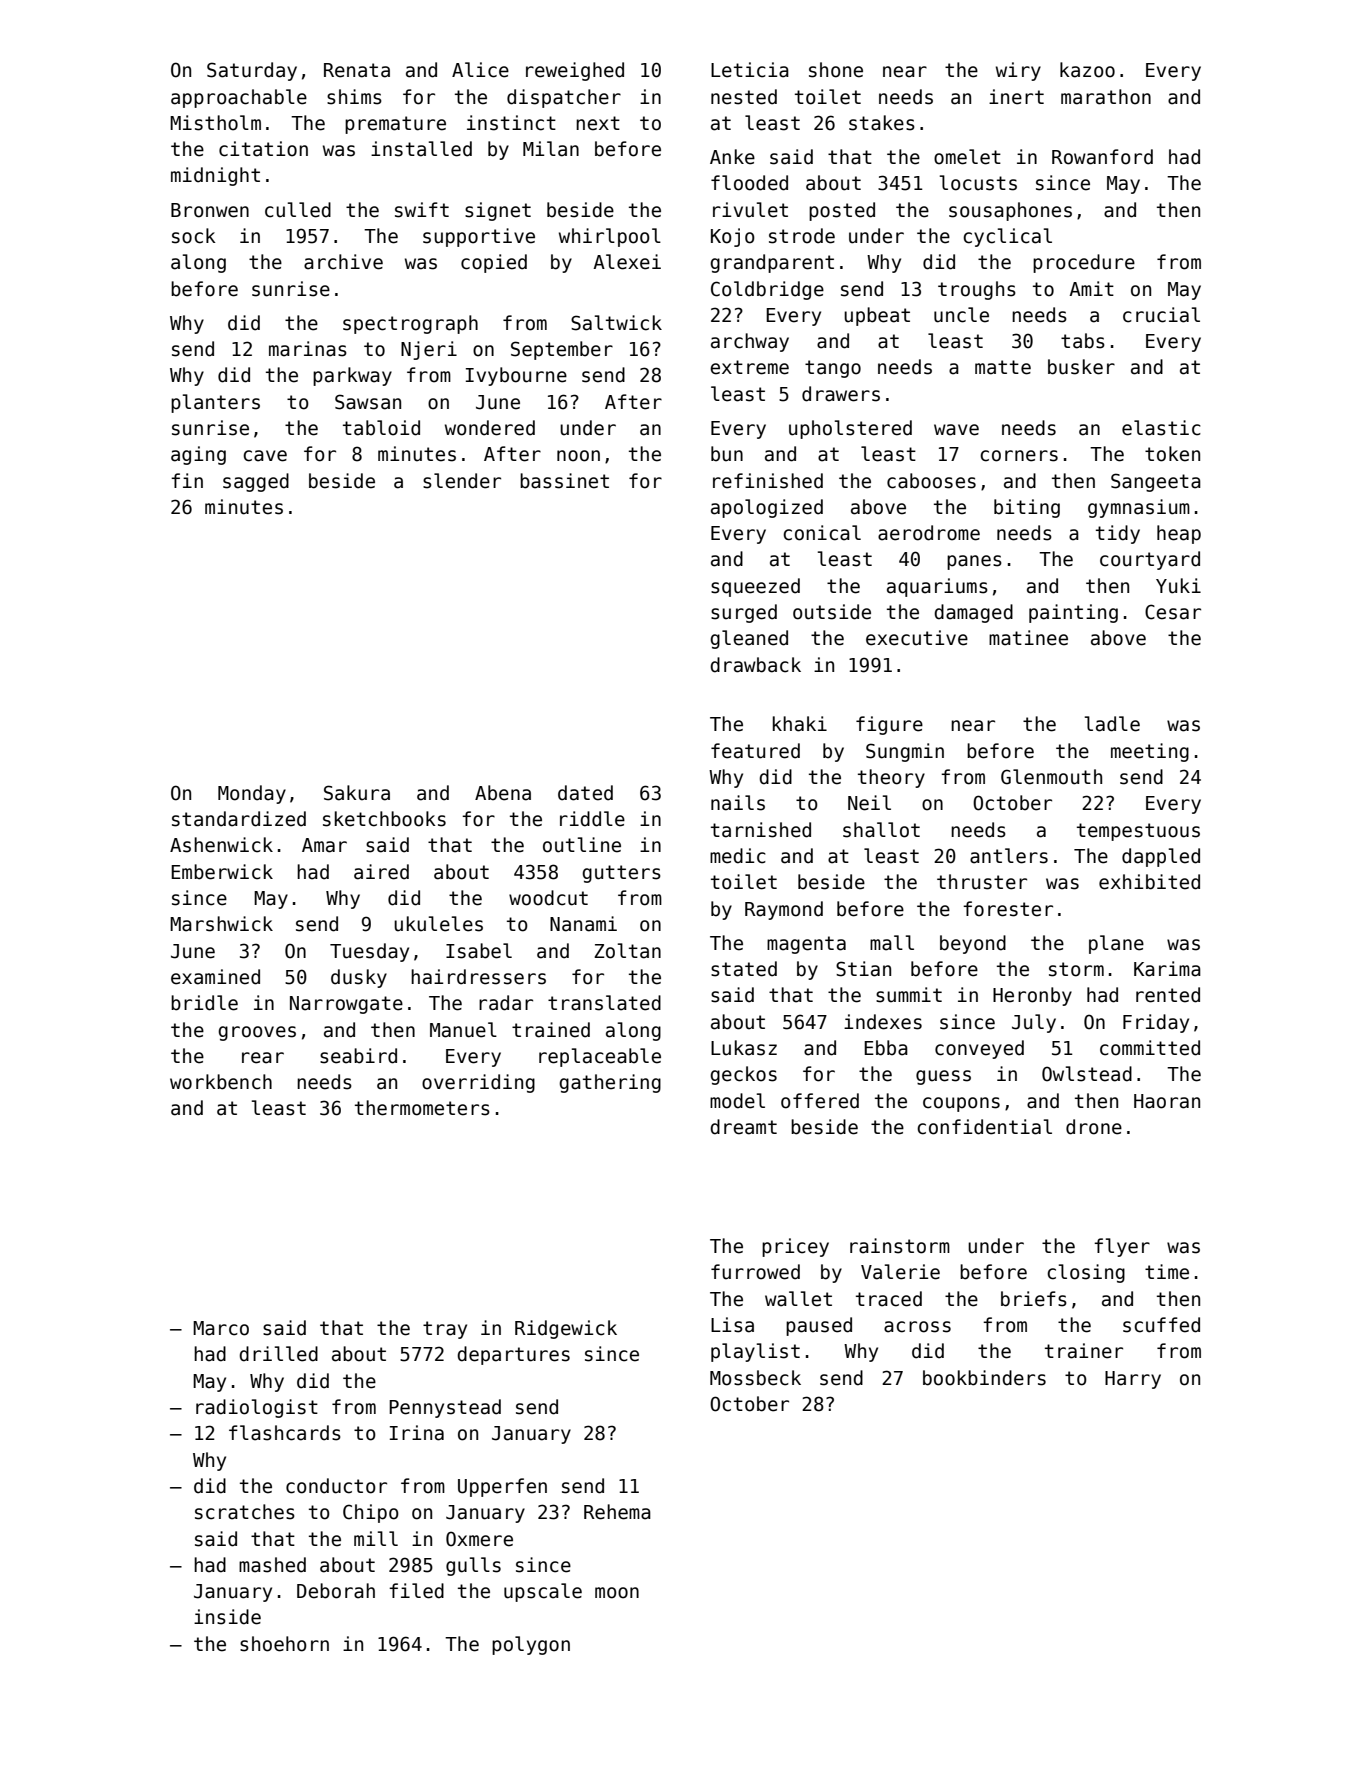 The image size is (1372, 1776). Describe the element at coordinates (462, 481) in the document. I see `slender` at that location.
